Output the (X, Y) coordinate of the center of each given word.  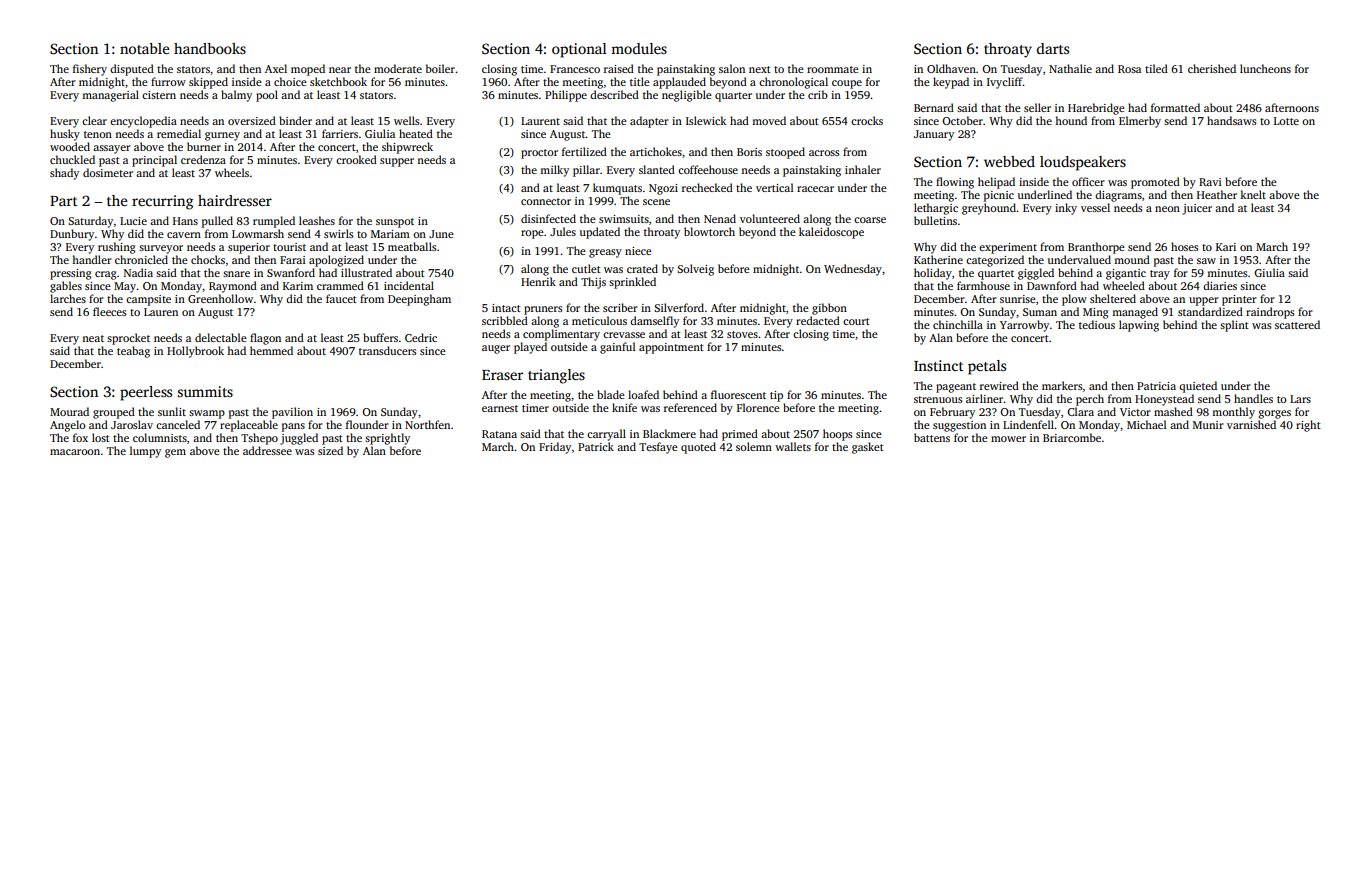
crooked (356, 159)
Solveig (695, 270)
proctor (539, 154)
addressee (267, 450)
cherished (1212, 68)
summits (205, 391)
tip (776, 396)
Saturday (90, 222)
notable (145, 48)
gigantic (1126, 274)
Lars (1300, 399)
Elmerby (1140, 122)
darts (1053, 48)
